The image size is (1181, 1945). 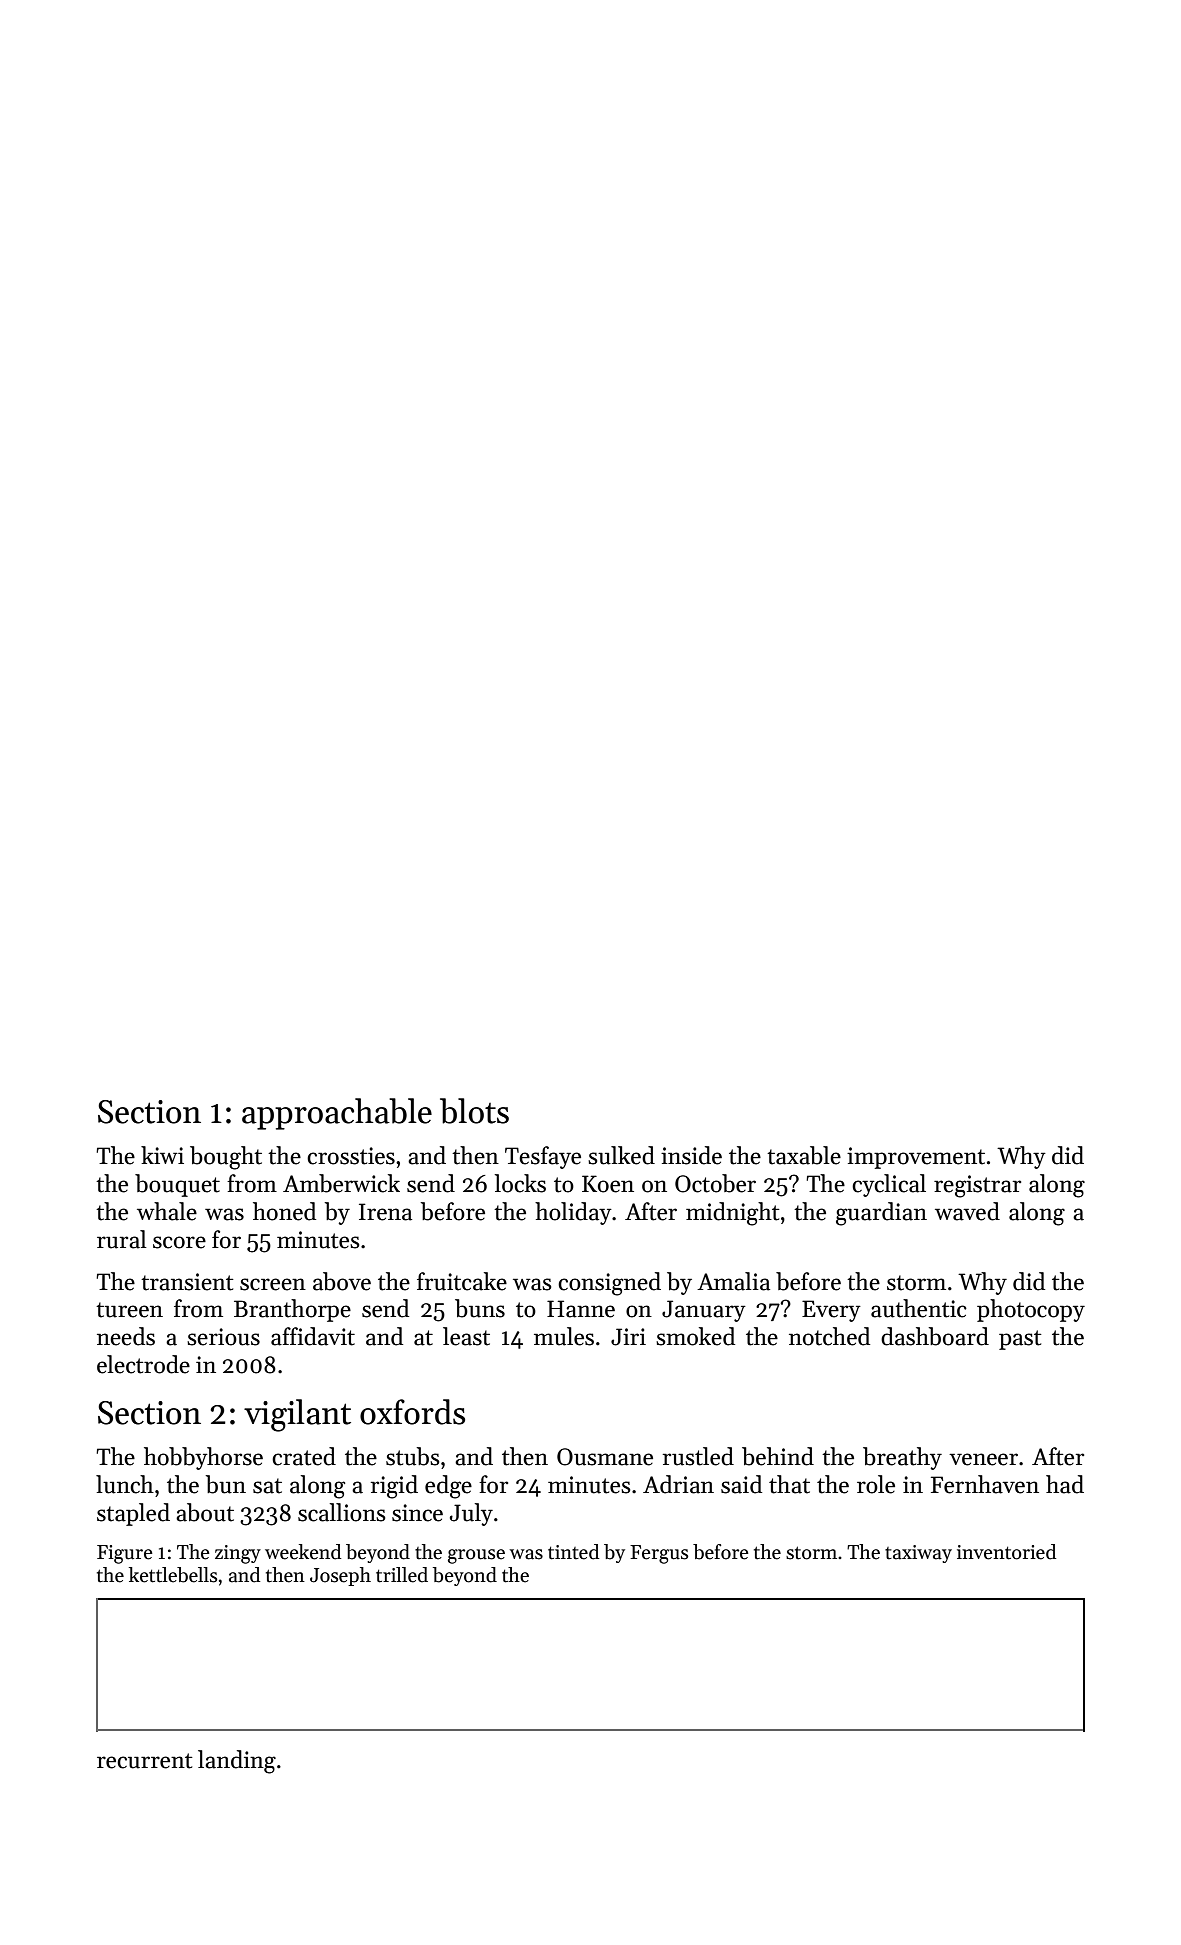 I want to click on Joseph, so click(x=340, y=1576).
